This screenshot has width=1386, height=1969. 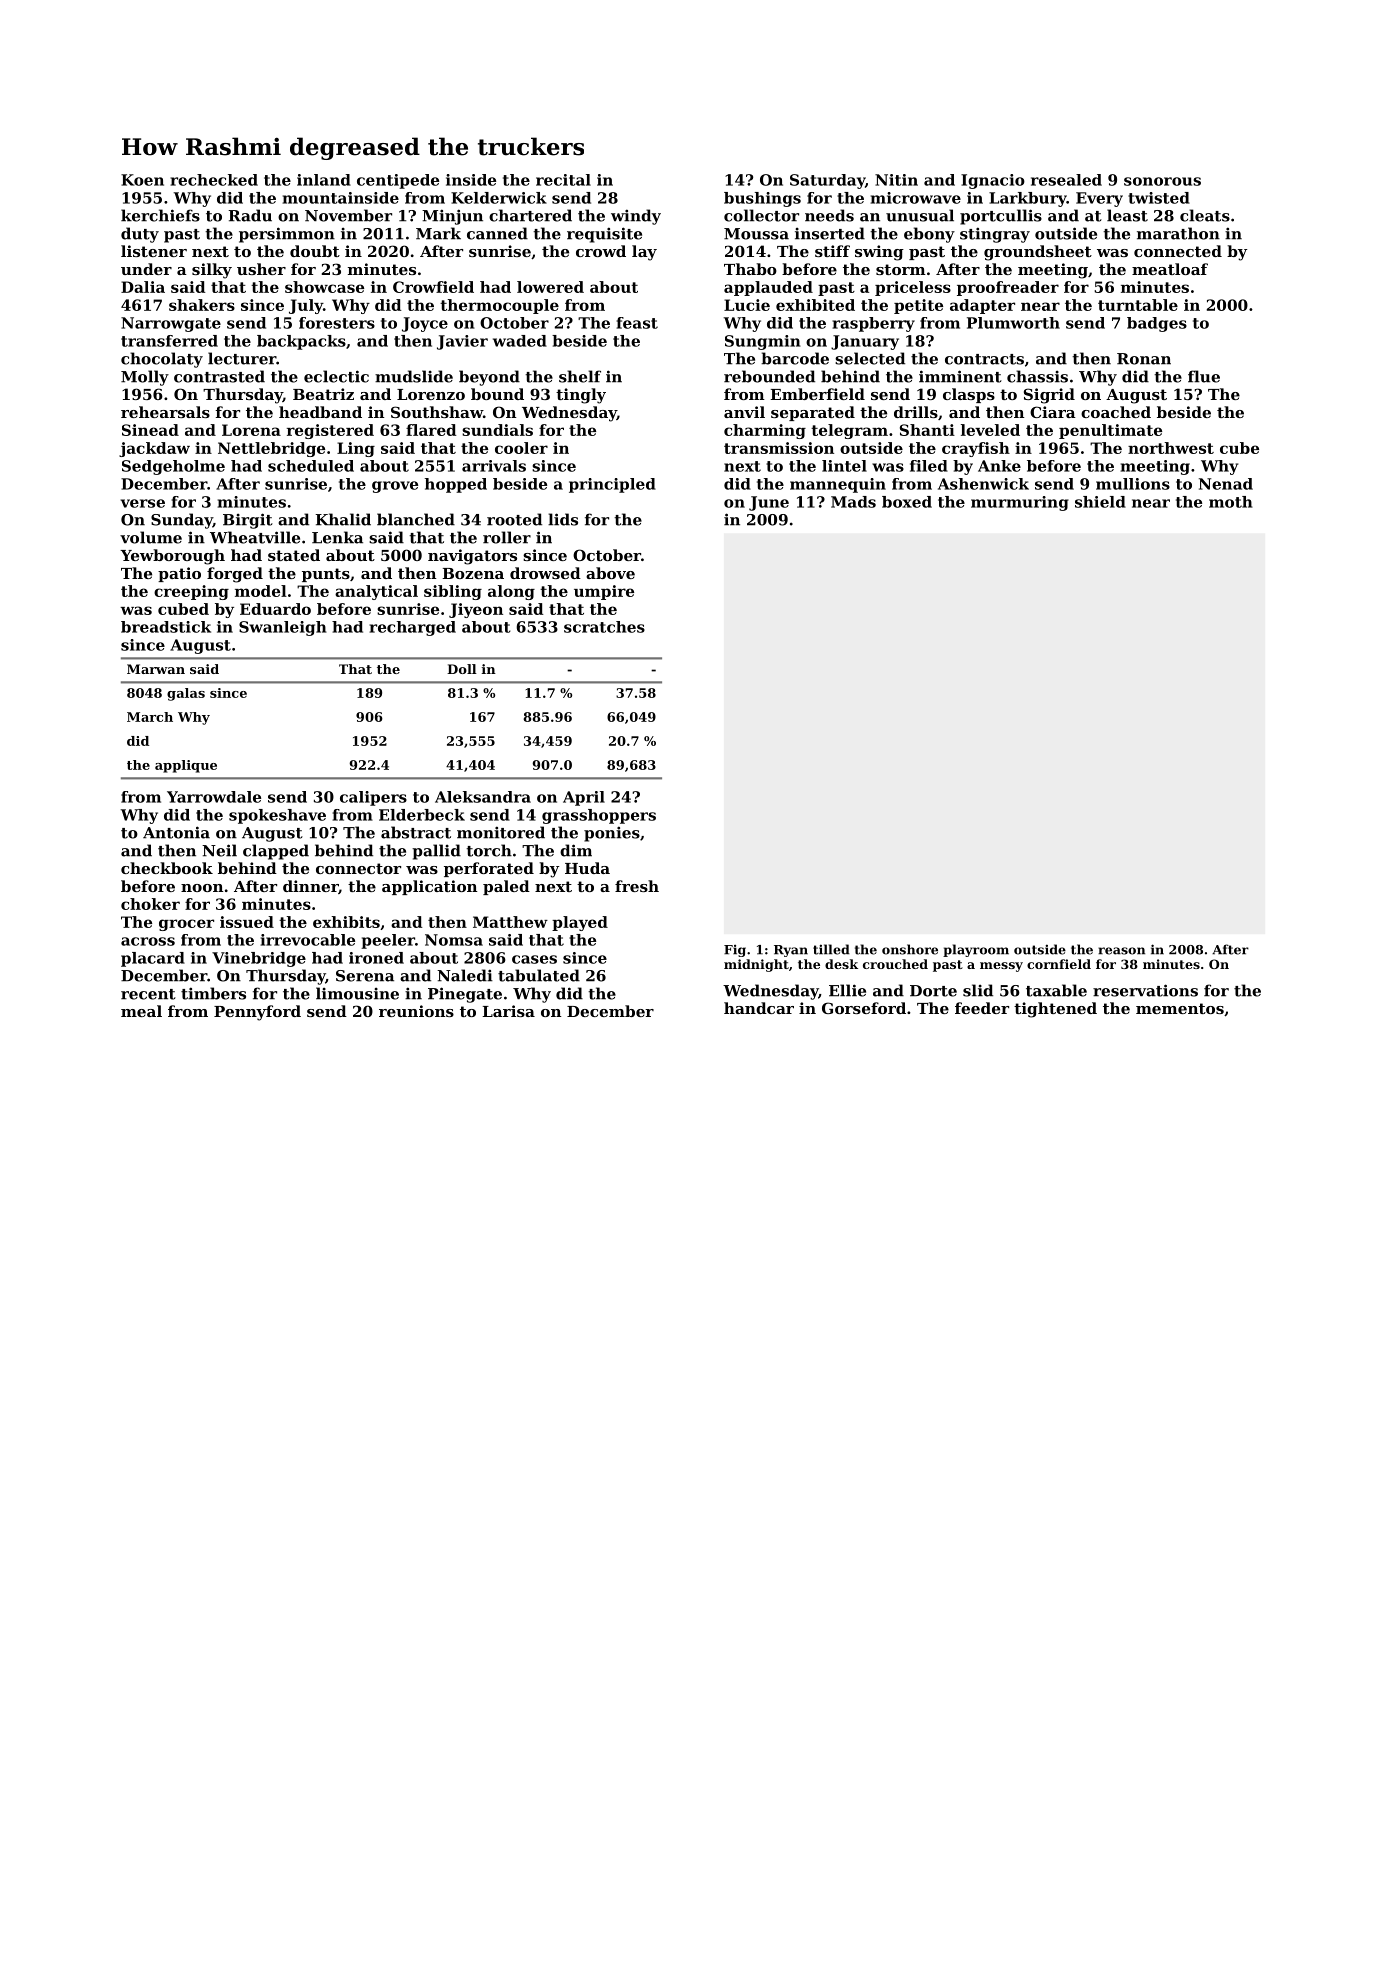 What do you see at coordinates (150, 717) in the screenshot?
I see `March` at bounding box center [150, 717].
